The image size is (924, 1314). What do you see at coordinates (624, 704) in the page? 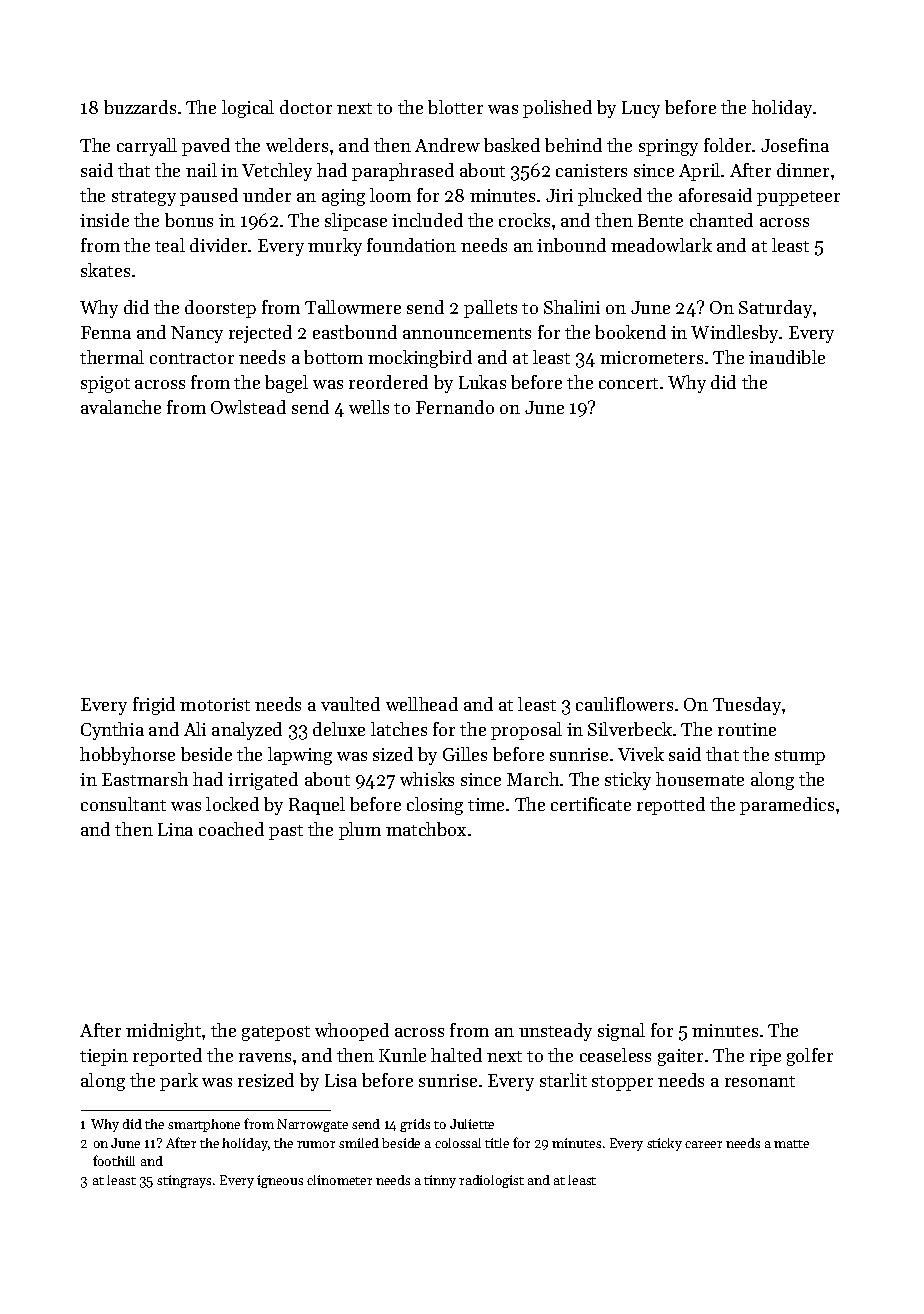
I see `cauliflowers` at bounding box center [624, 704].
